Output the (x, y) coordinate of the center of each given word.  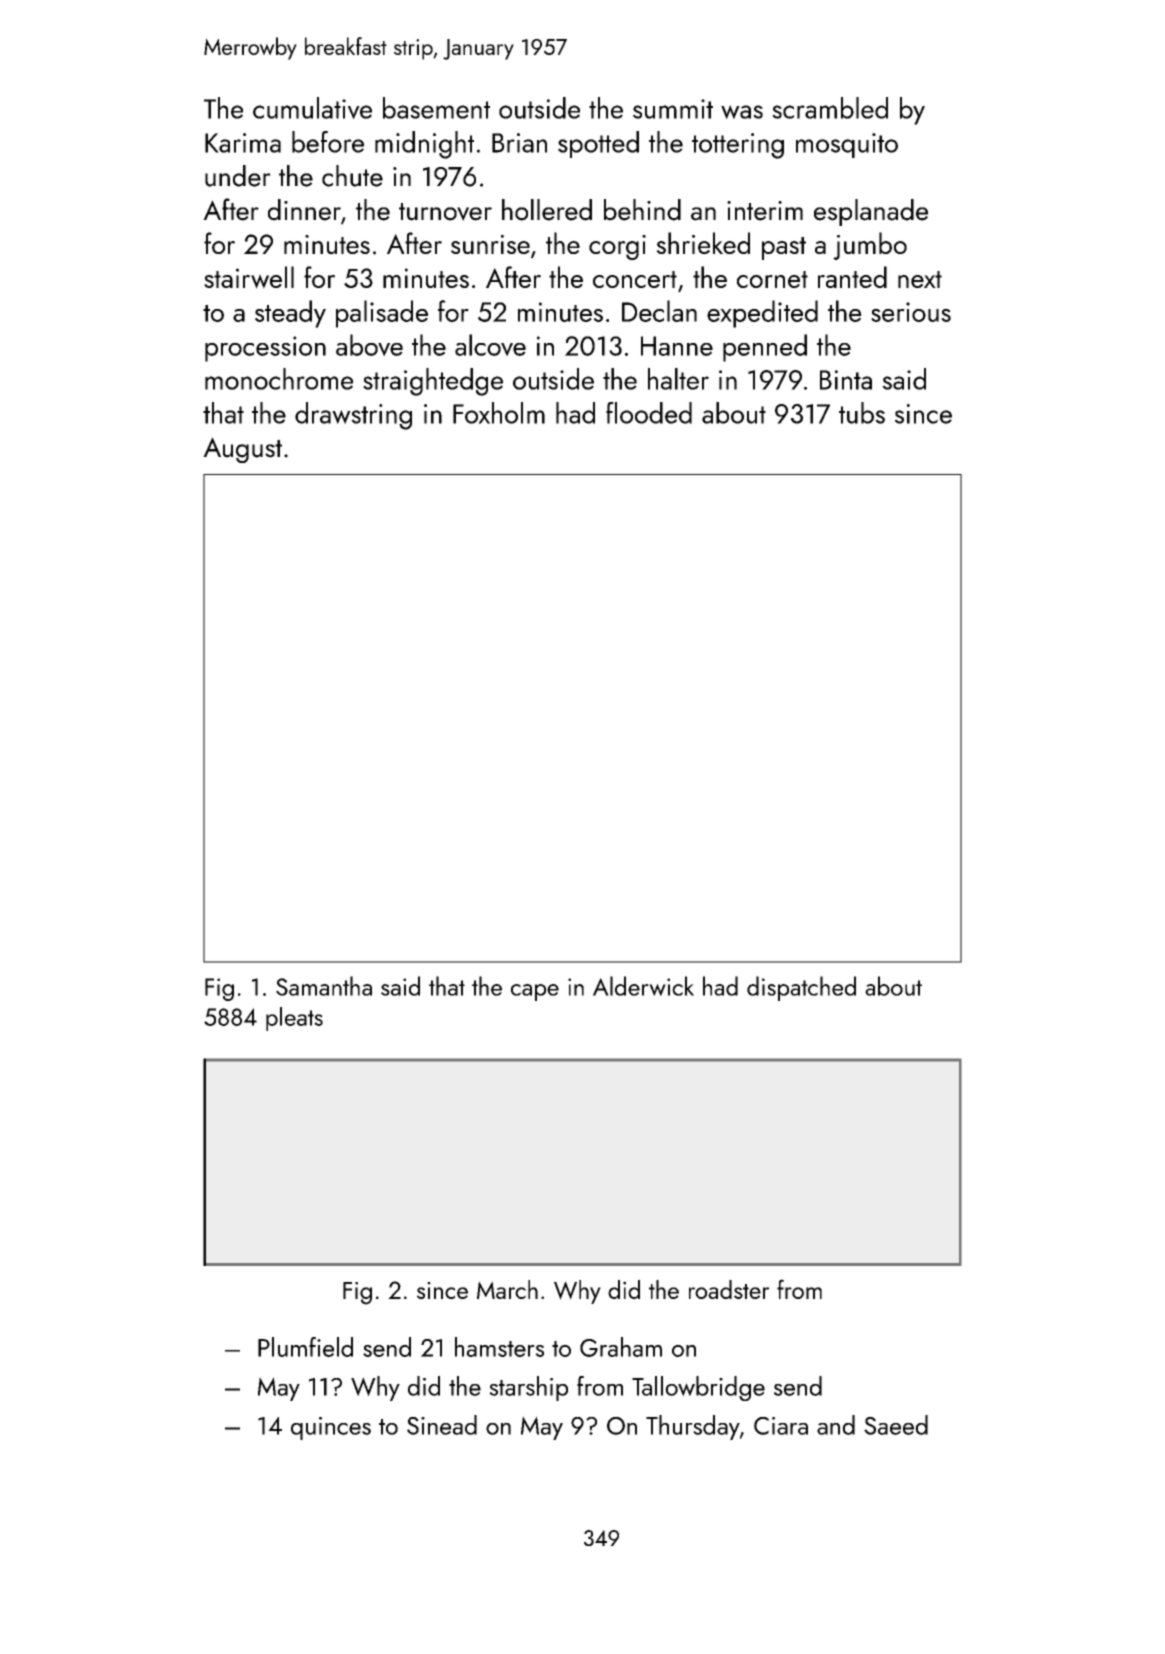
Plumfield (305, 1347)
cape (535, 992)
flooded (649, 413)
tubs (862, 413)
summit (673, 109)
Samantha (324, 986)
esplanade (871, 212)
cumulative (312, 108)
